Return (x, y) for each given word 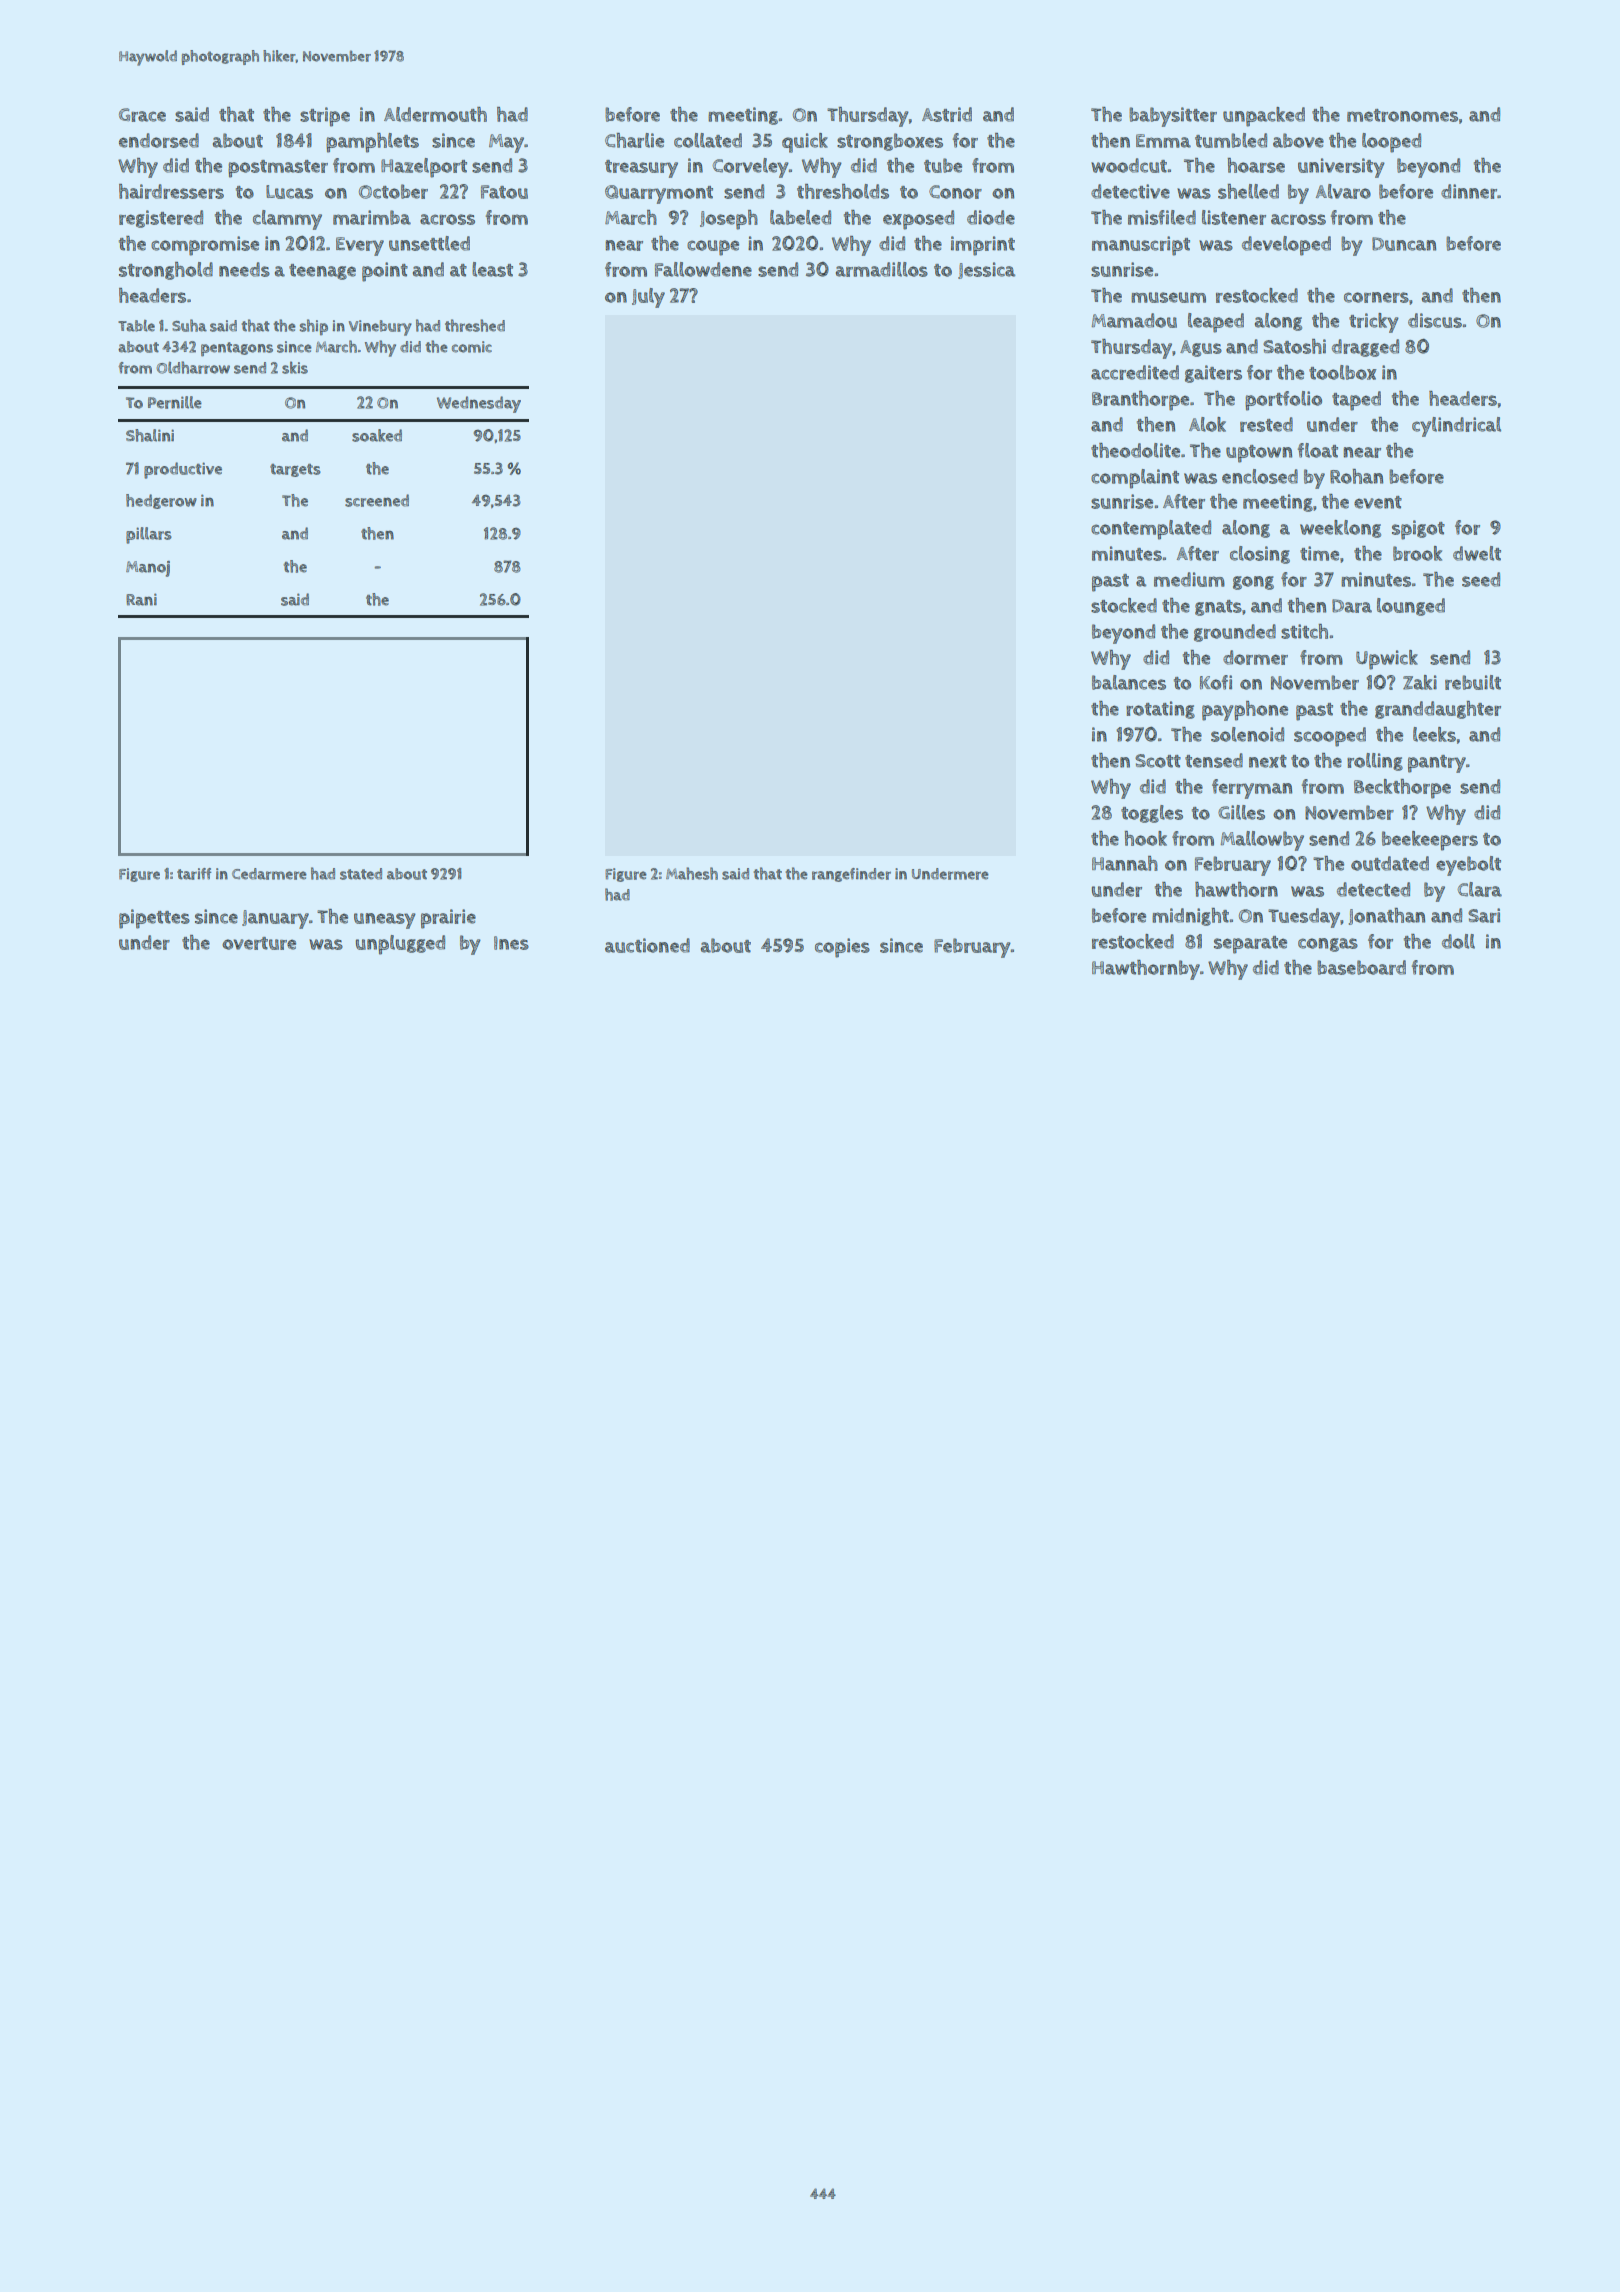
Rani (141, 599)
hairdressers (171, 191)
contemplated (1151, 530)
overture (259, 943)
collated (708, 140)
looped (1391, 143)
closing (1260, 555)
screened (377, 500)
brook (1417, 553)
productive (183, 470)
